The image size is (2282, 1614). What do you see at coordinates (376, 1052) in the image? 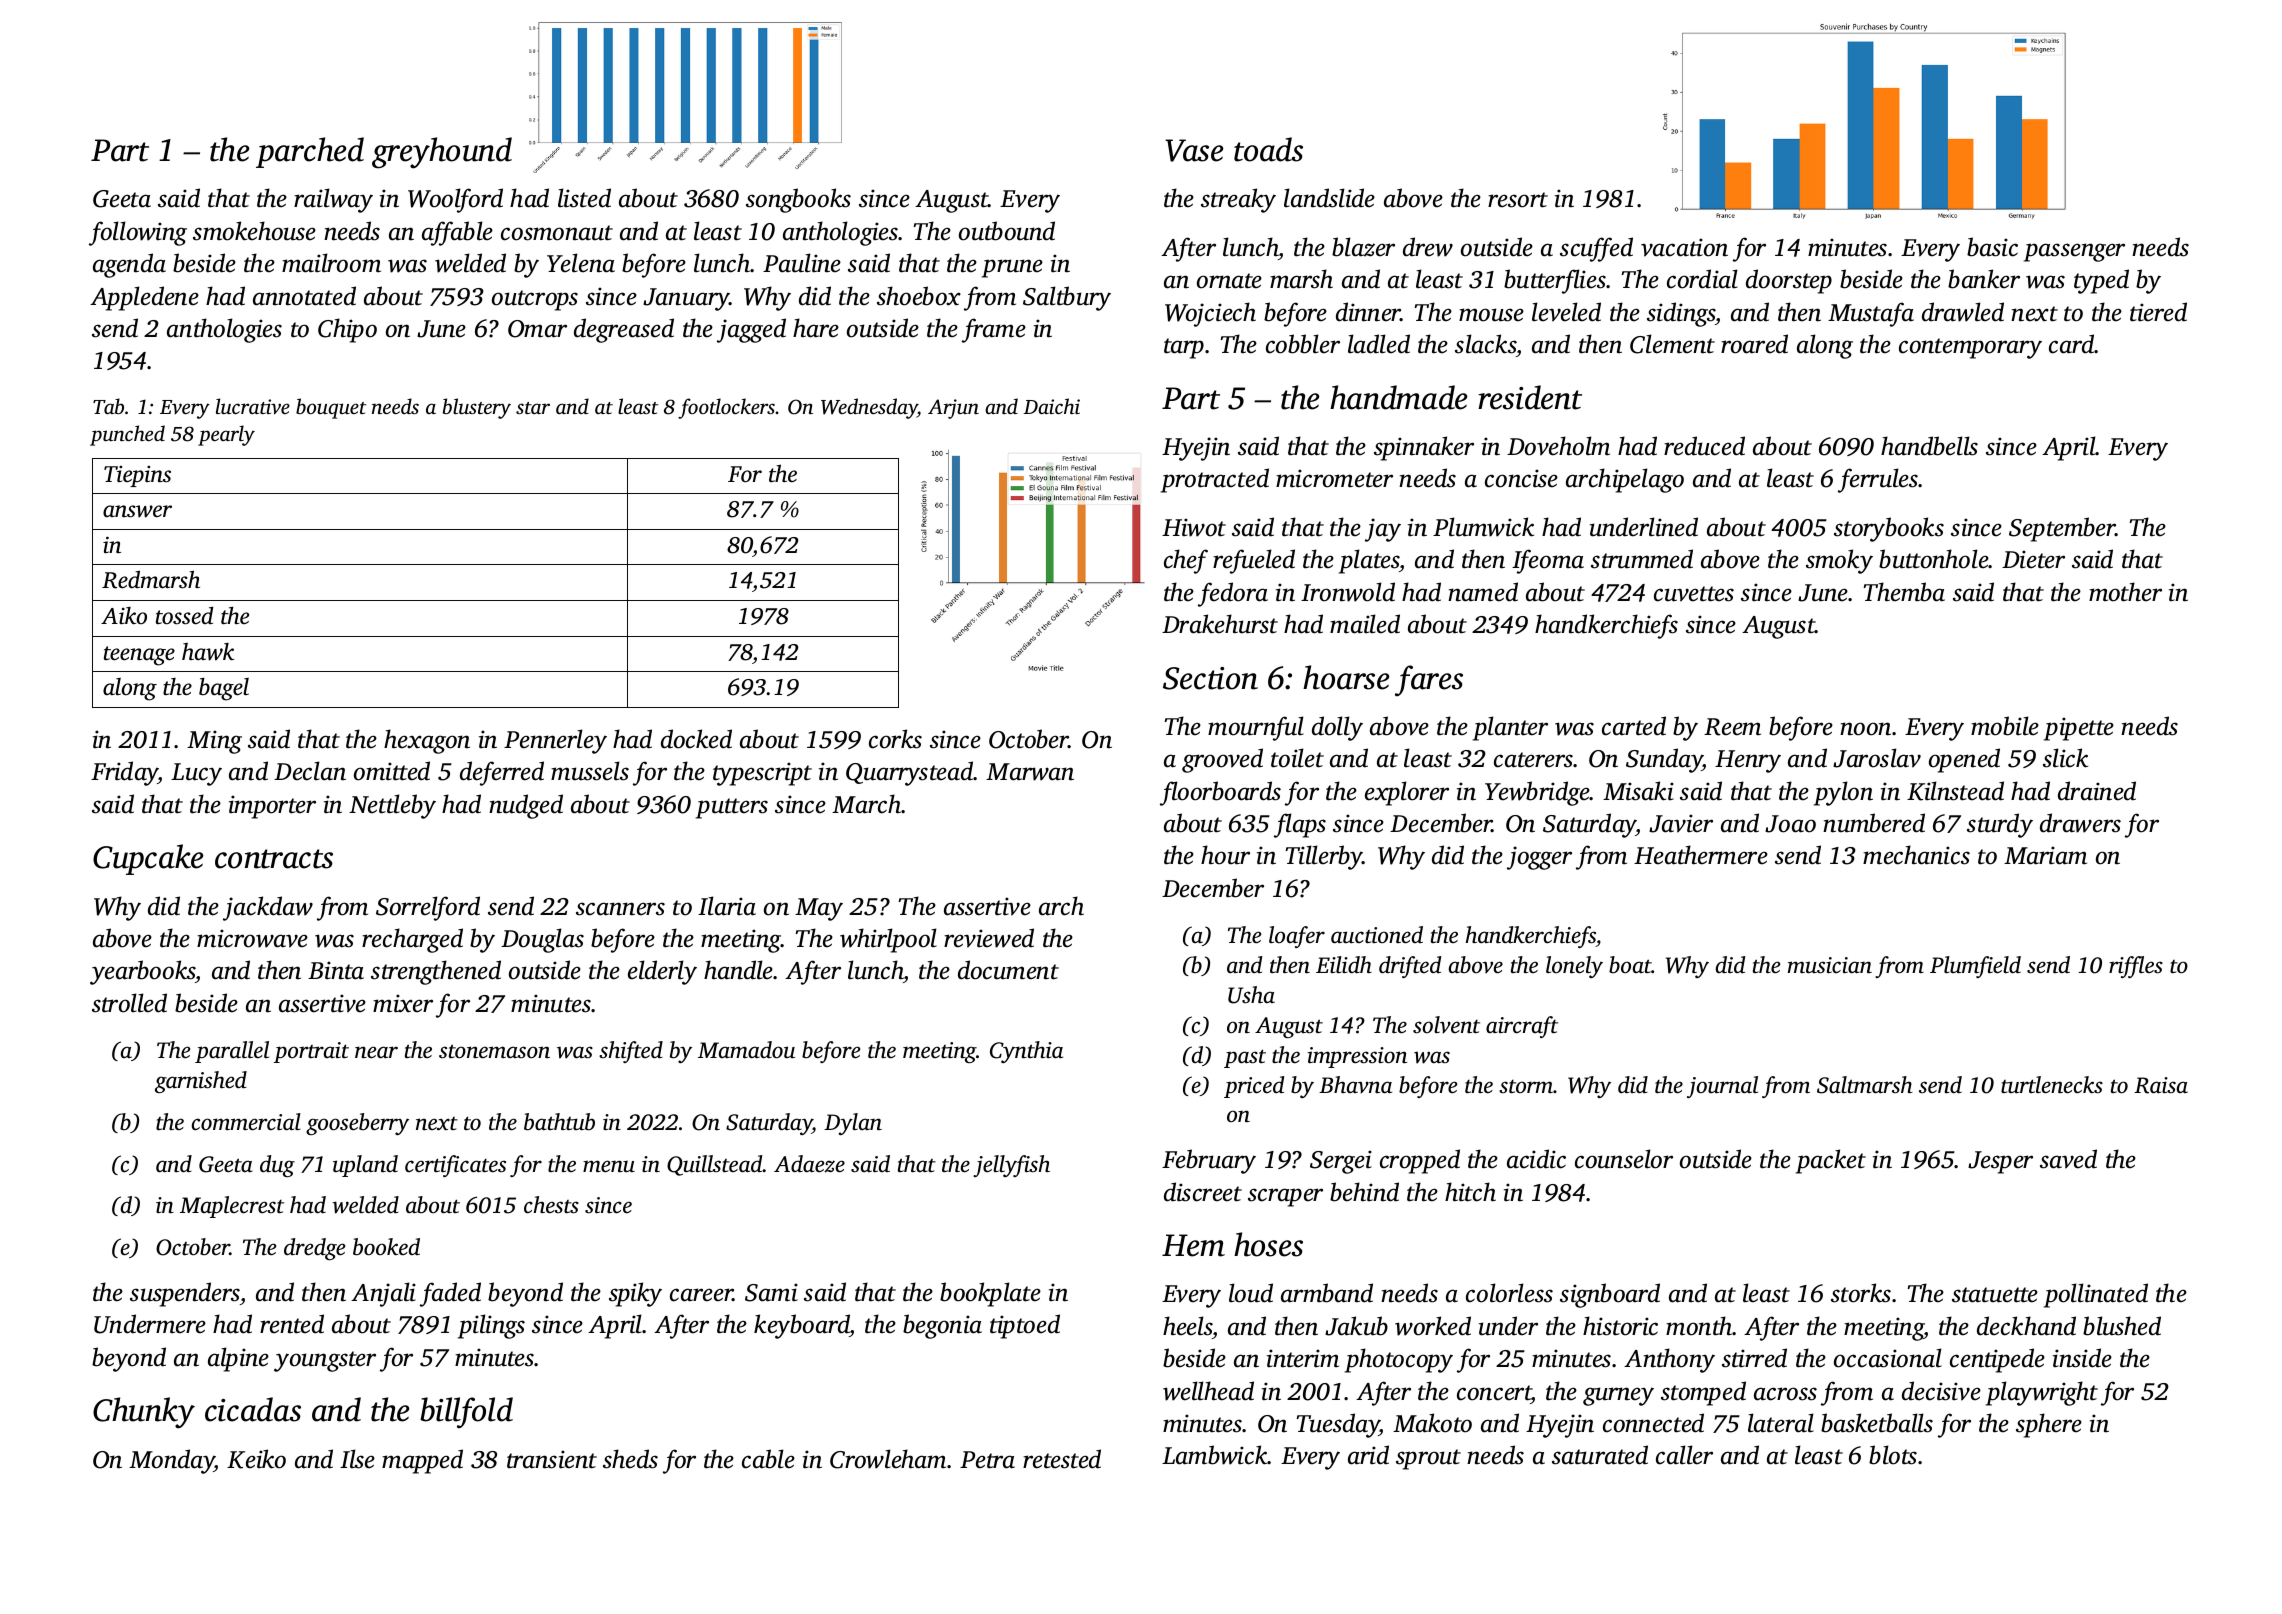
I see `near` at bounding box center [376, 1052].
